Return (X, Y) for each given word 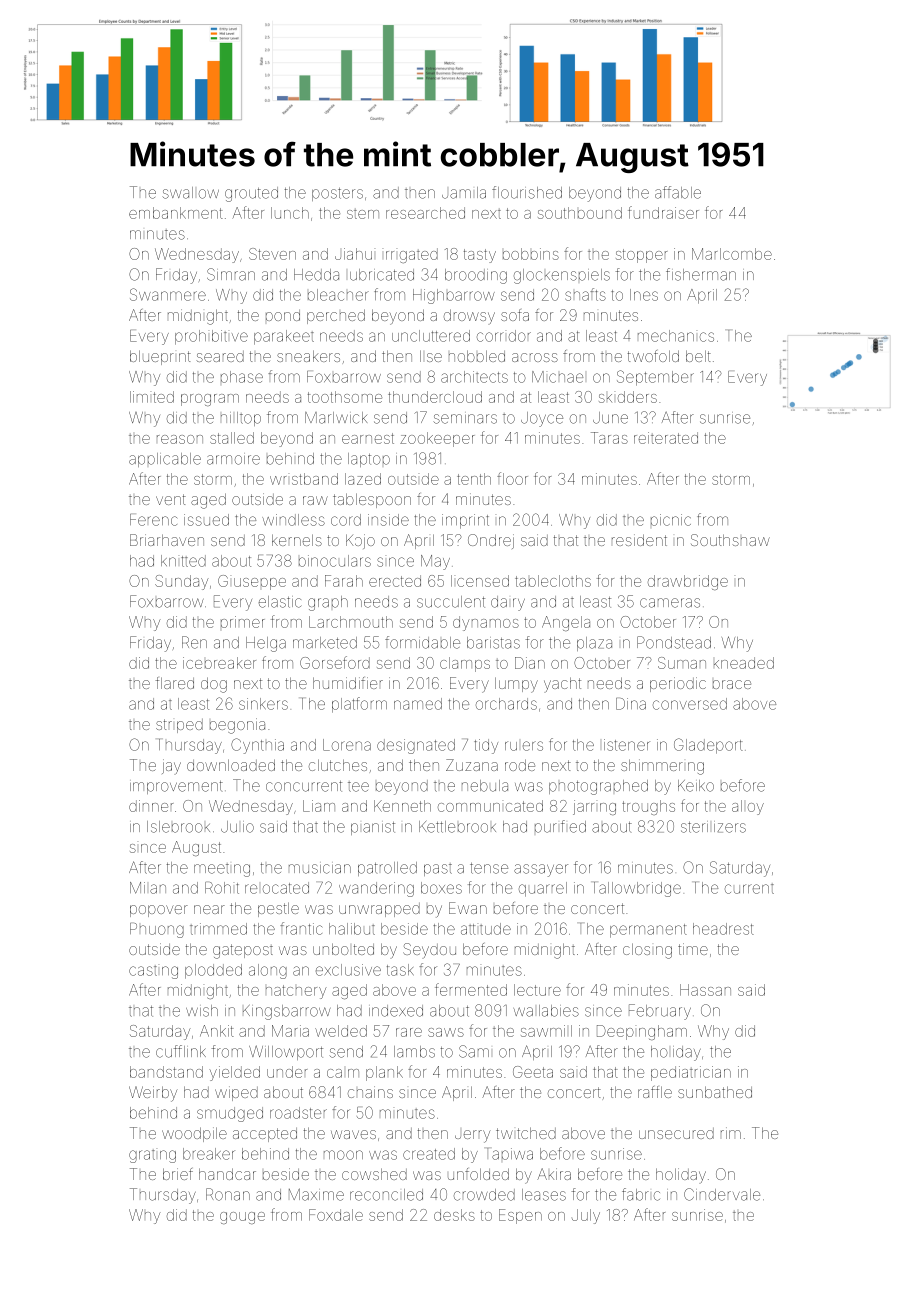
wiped (236, 1093)
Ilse (431, 356)
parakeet (284, 337)
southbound (580, 213)
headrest (723, 929)
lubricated (382, 275)
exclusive (348, 970)
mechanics (676, 336)
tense (489, 868)
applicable (165, 460)
